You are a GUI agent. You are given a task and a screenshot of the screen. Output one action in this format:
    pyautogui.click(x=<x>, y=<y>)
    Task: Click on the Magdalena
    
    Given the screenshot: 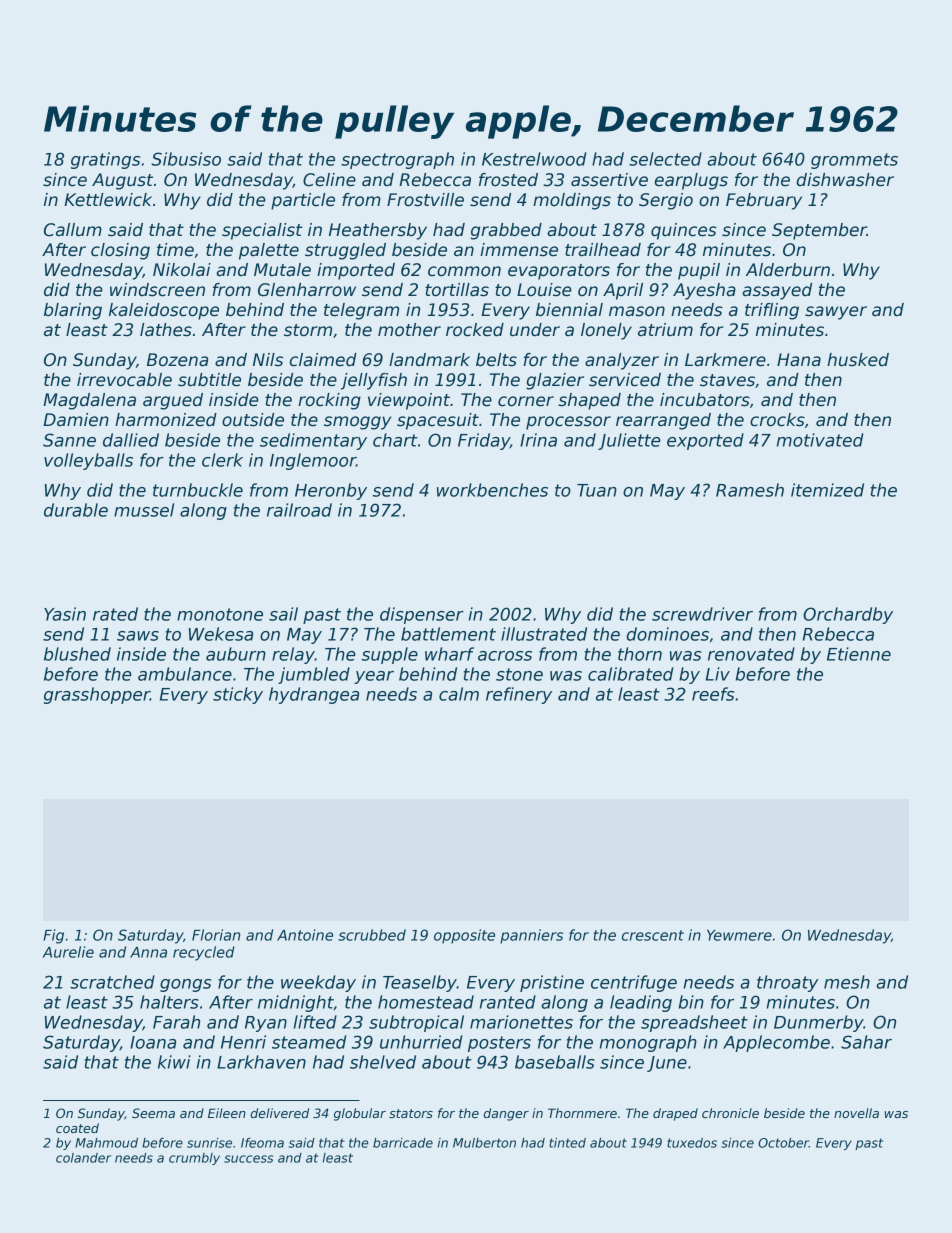 What is the action you would take?
    pyautogui.click(x=89, y=401)
